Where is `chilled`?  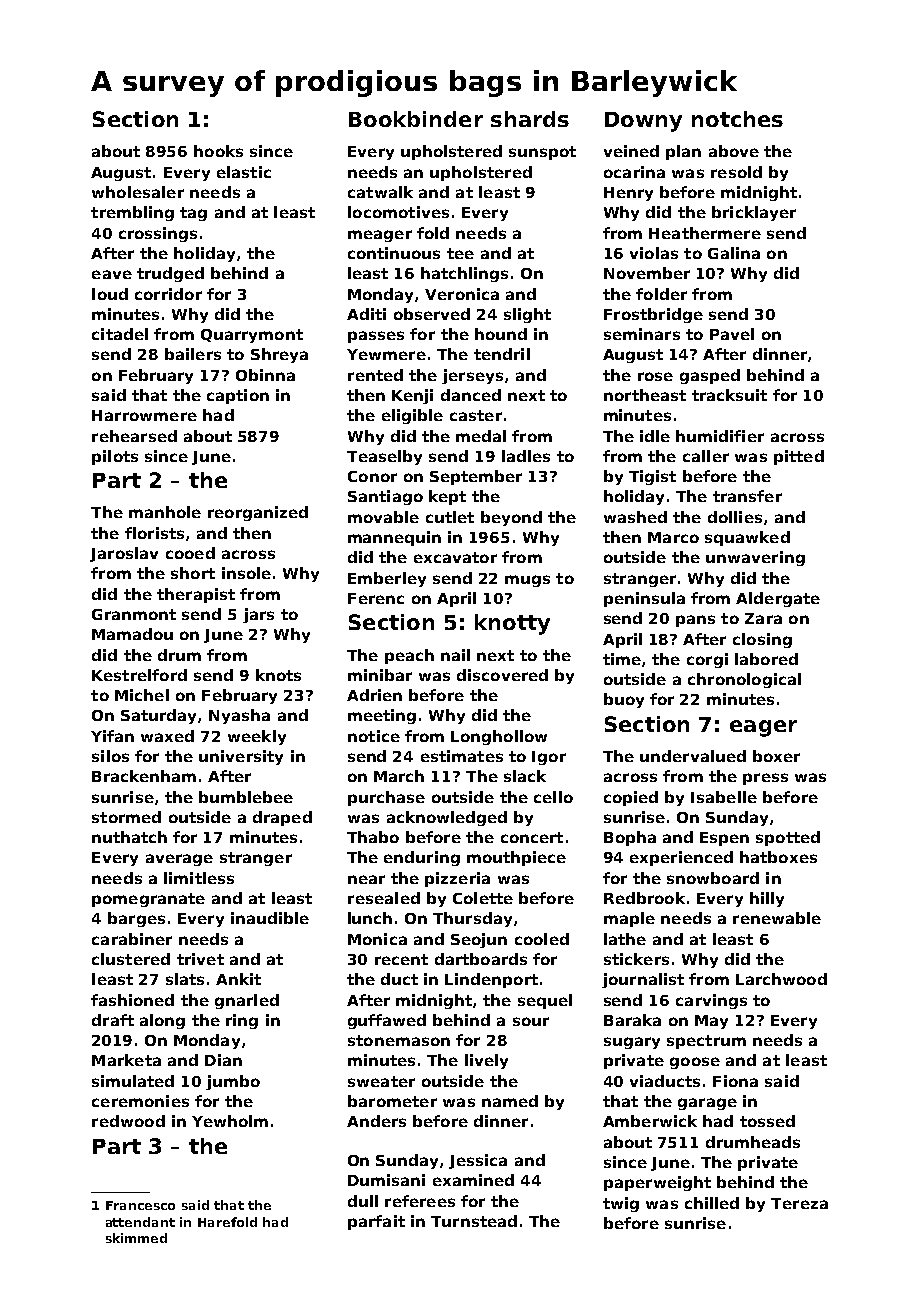
chilled is located at coordinates (712, 1203).
